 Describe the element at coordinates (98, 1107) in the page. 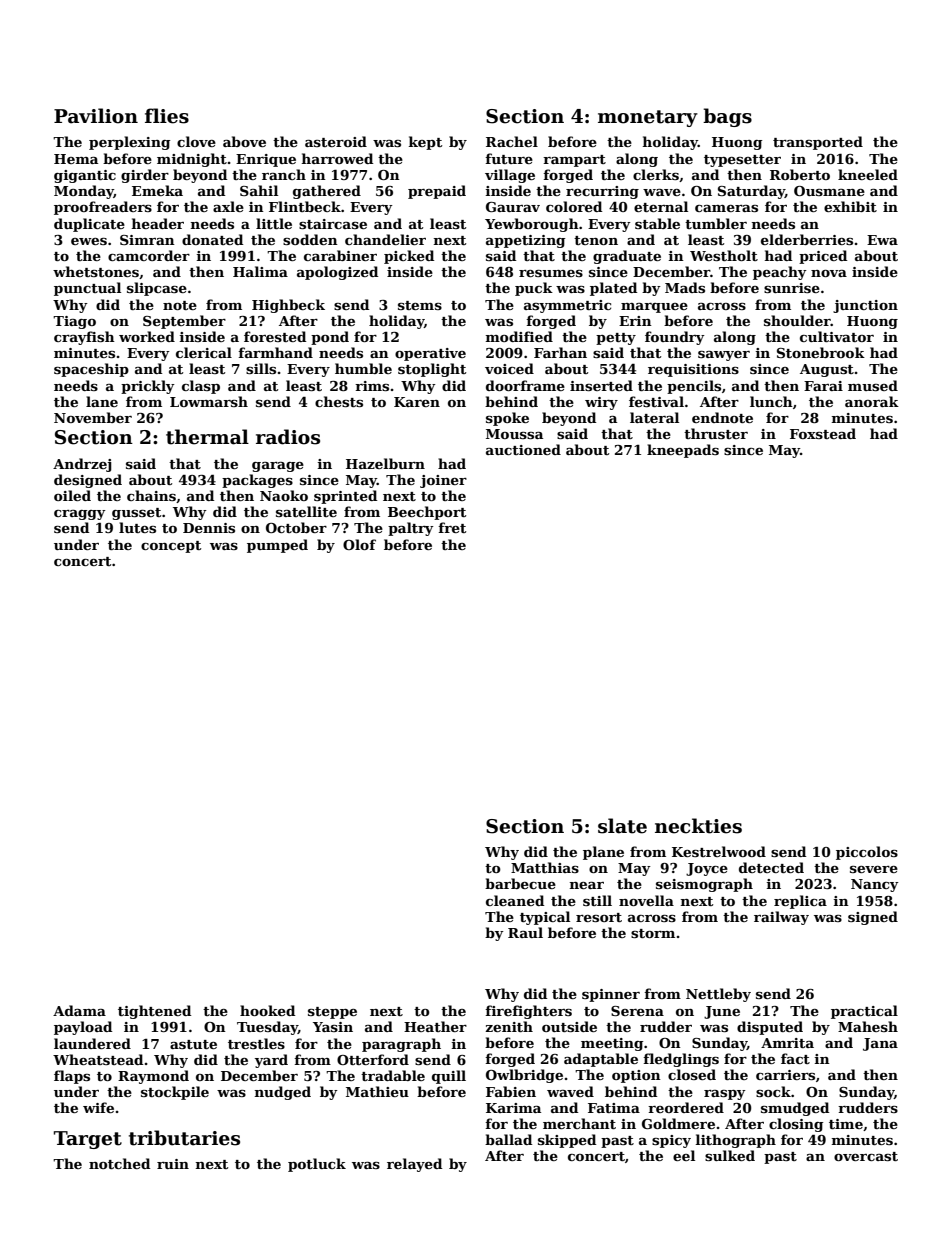

I see `wife` at that location.
